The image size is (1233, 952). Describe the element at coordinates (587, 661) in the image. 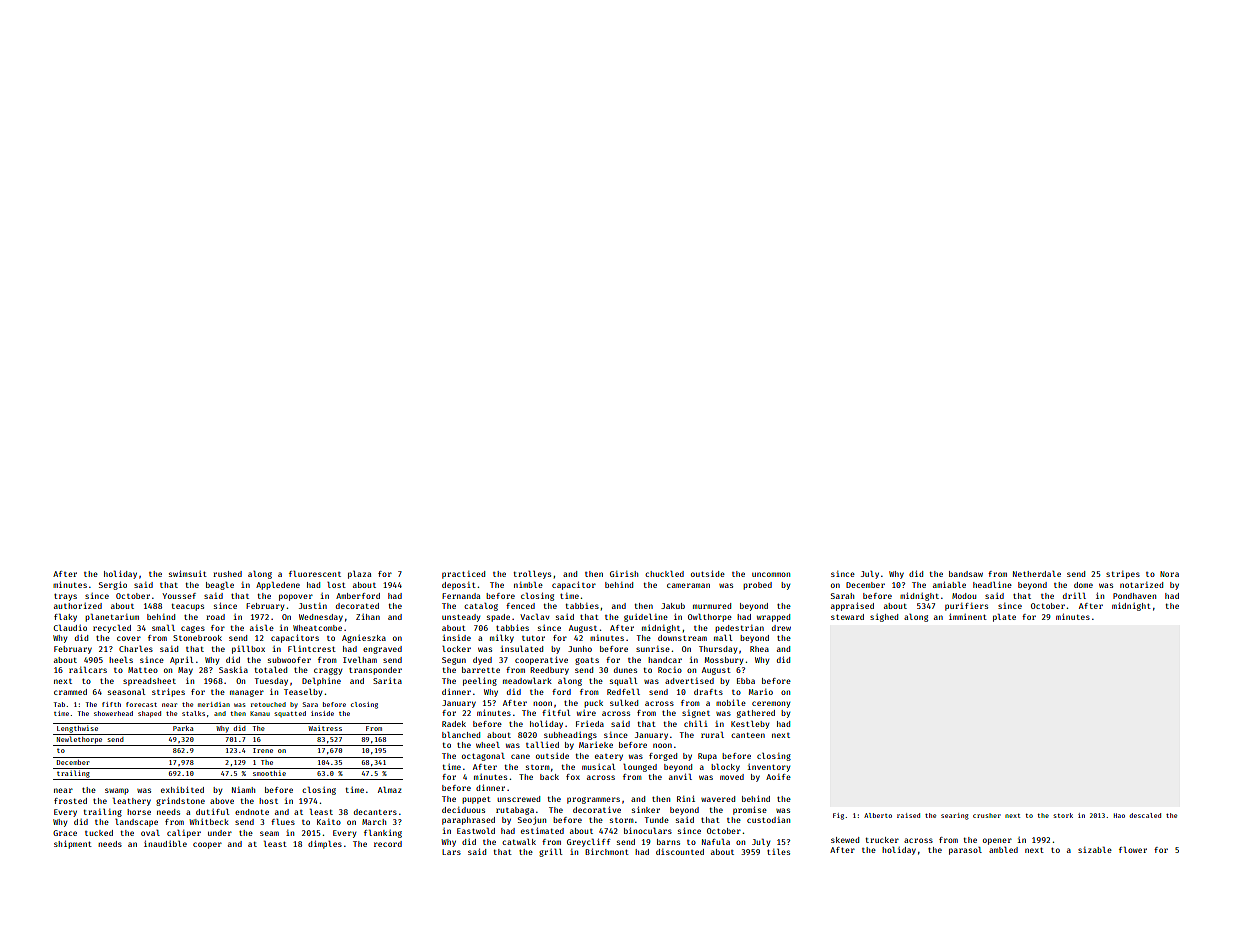

I see `goats` at that location.
